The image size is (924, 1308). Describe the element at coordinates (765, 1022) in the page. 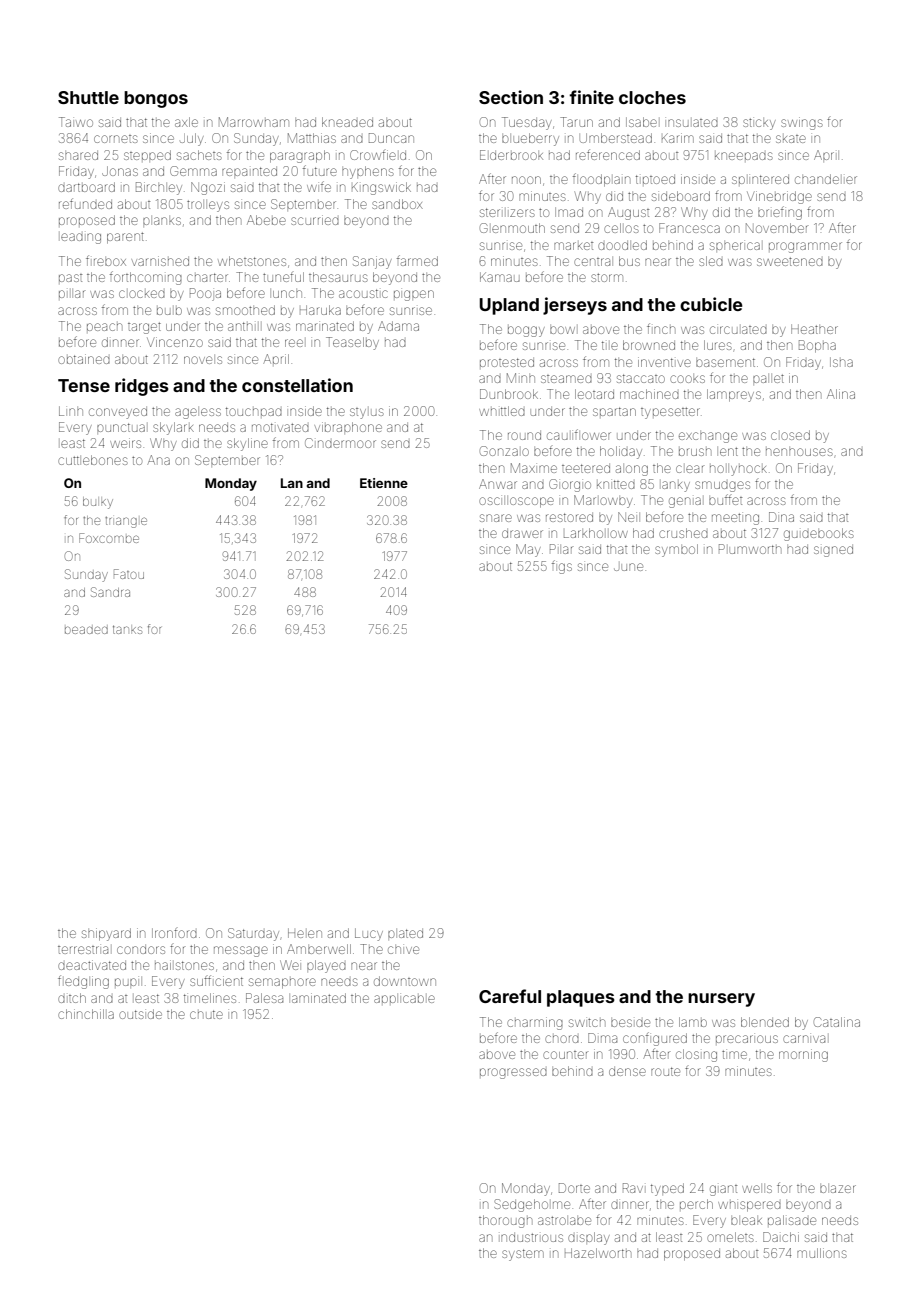

I see `blended` at that location.
